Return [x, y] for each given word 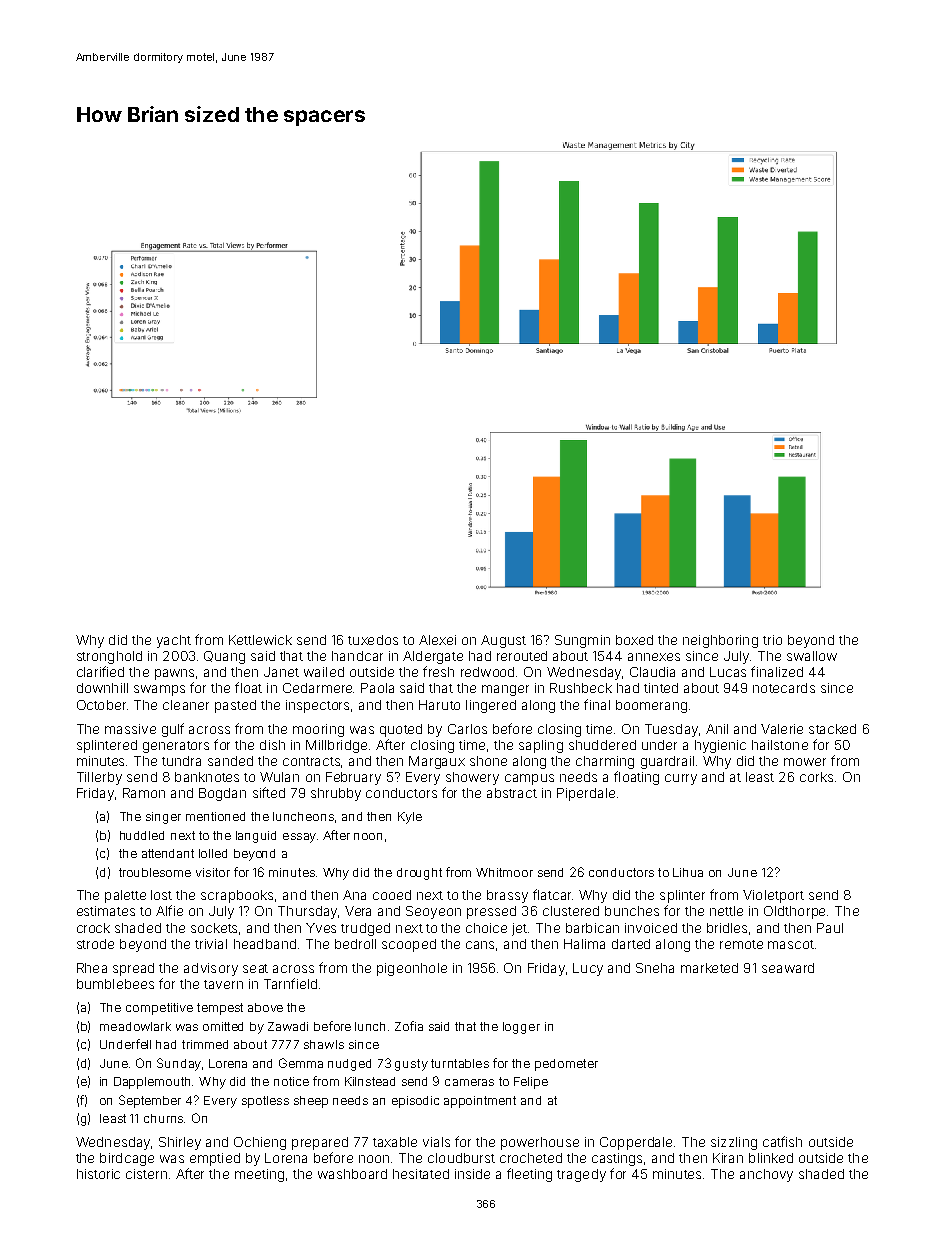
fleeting [529, 1175]
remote [741, 944]
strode [95, 944]
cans [480, 945]
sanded [230, 761]
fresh [438, 671]
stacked [832, 729]
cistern [146, 1174]
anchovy [766, 1175]
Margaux [437, 762]
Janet [281, 672]
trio [772, 640]
